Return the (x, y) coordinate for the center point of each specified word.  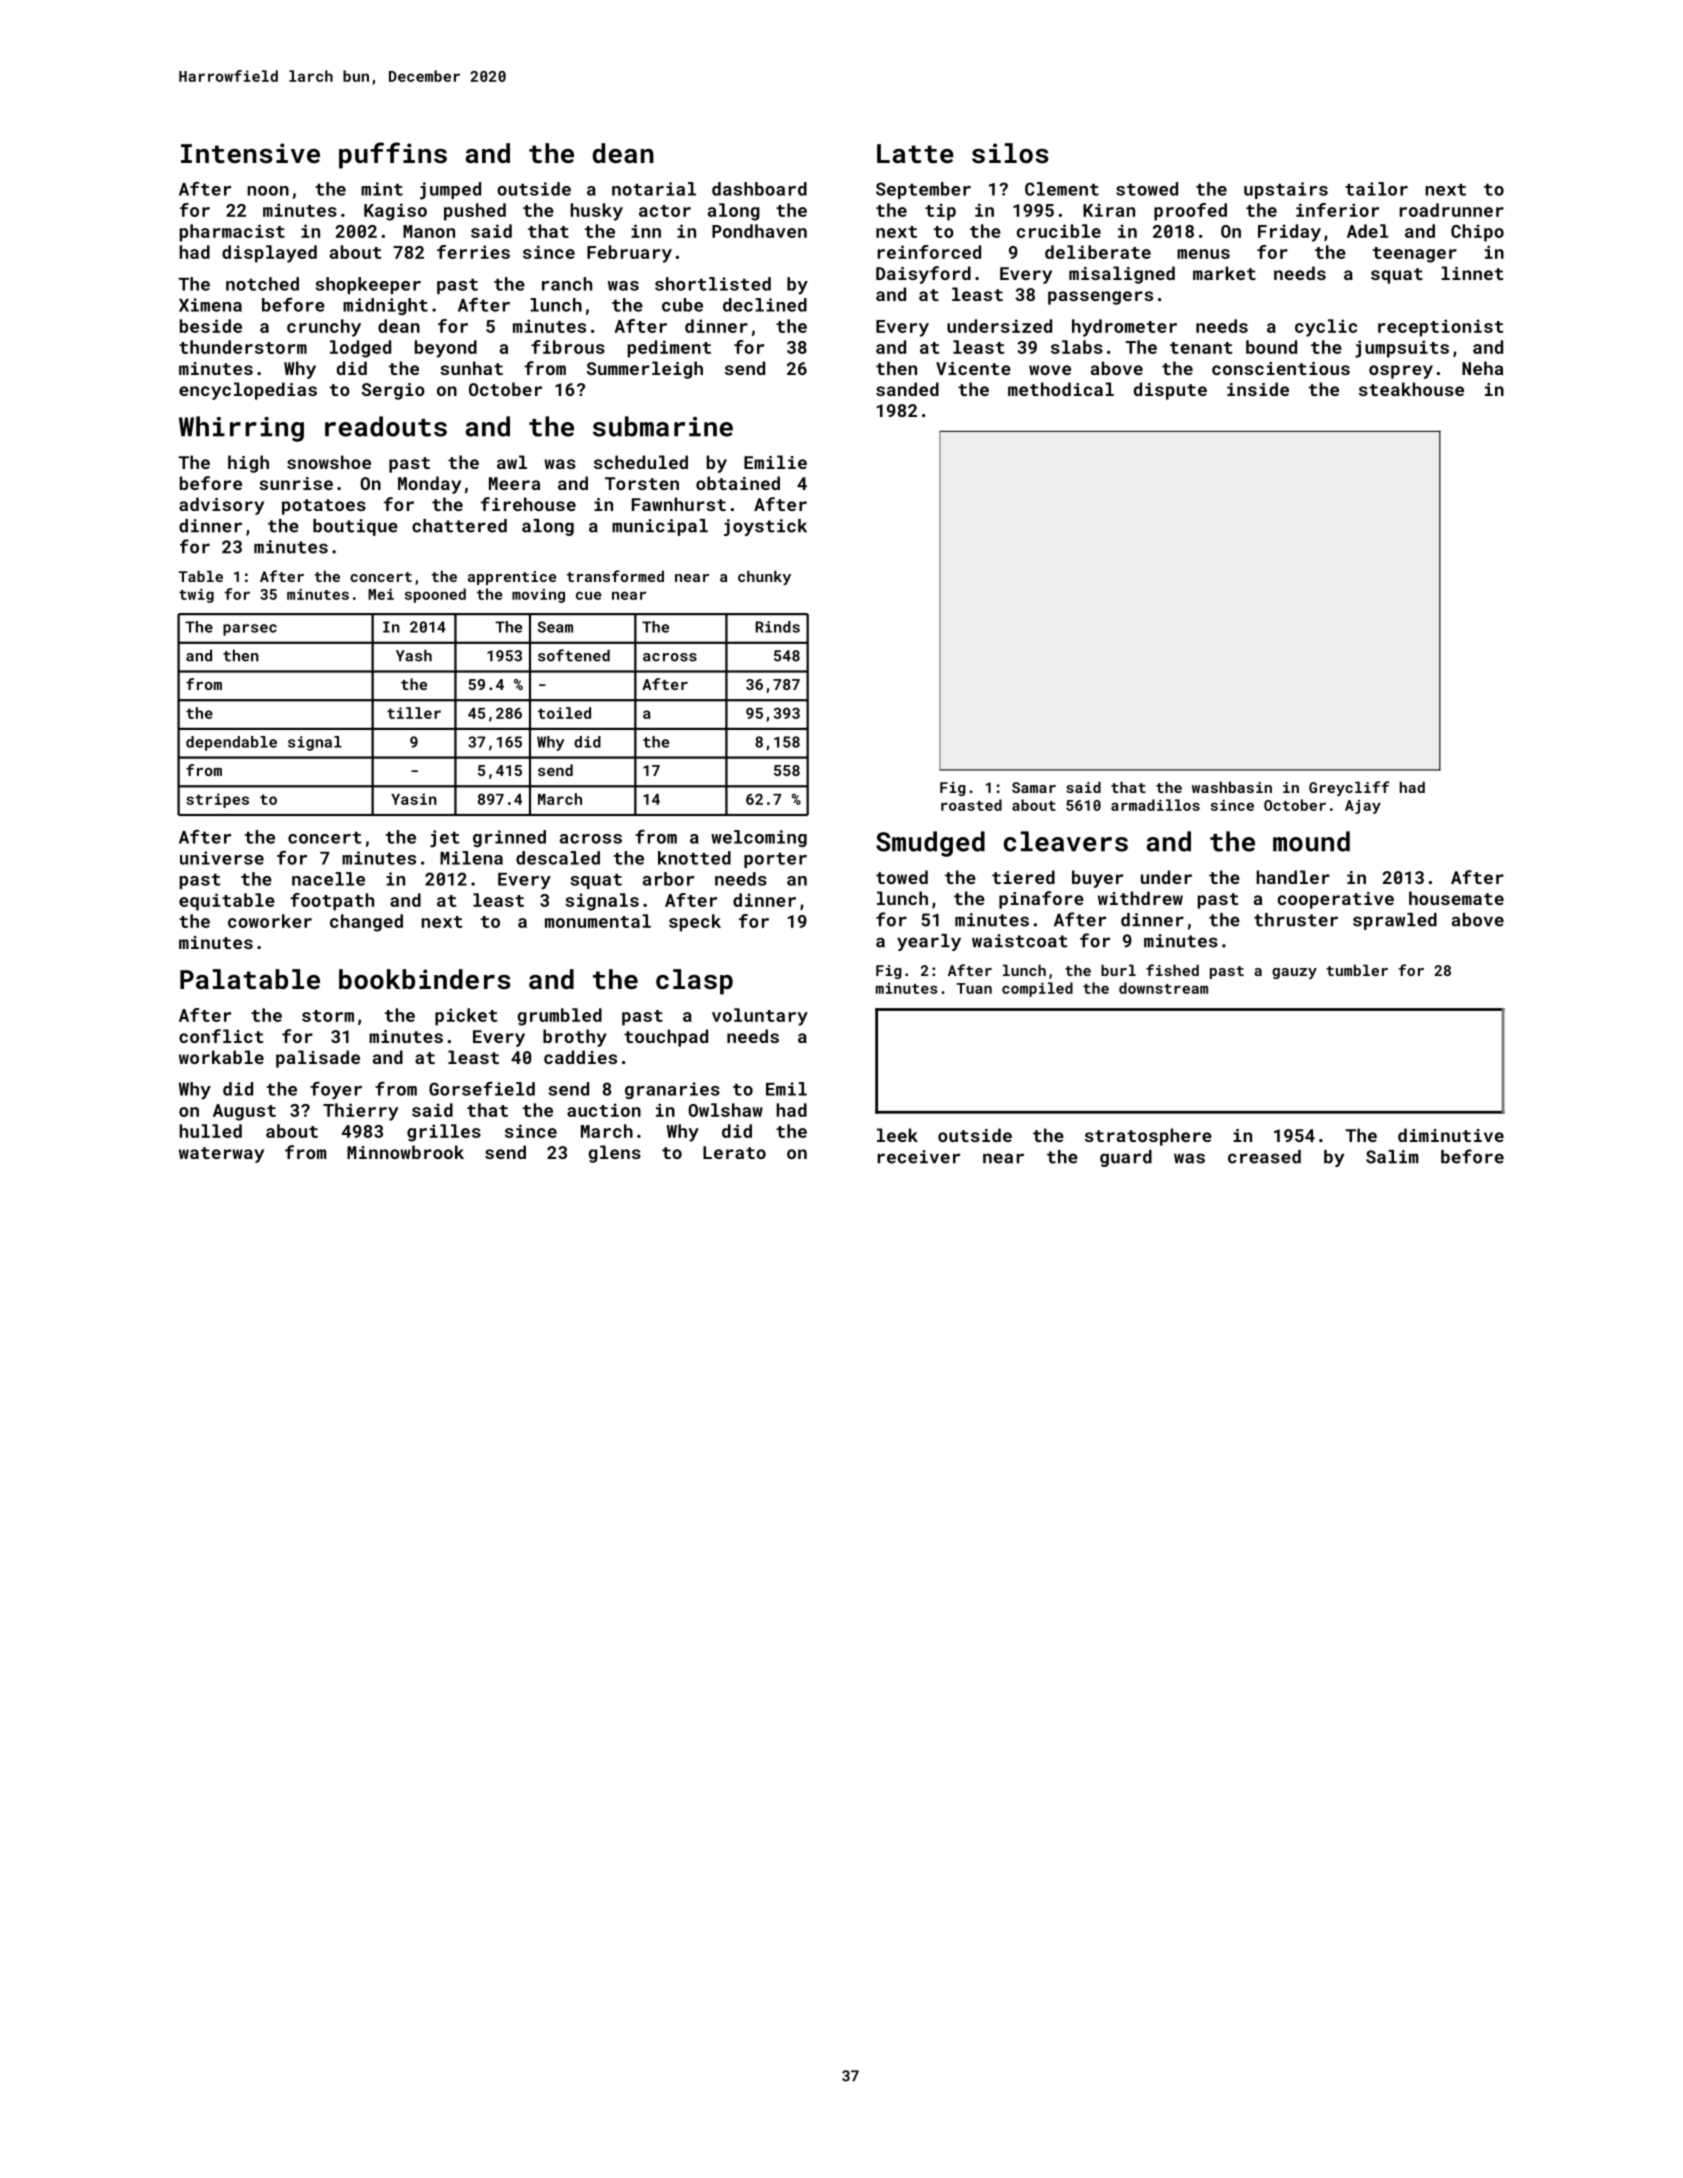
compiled (1037, 989)
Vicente (973, 368)
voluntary (760, 1017)
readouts (386, 426)
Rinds (777, 627)
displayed (269, 254)
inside (1258, 389)
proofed (1190, 212)
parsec (250, 630)
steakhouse (1411, 389)
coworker (270, 921)
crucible (1059, 231)
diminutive (1451, 1135)
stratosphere (1148, 1137)
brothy (575, 1038)
